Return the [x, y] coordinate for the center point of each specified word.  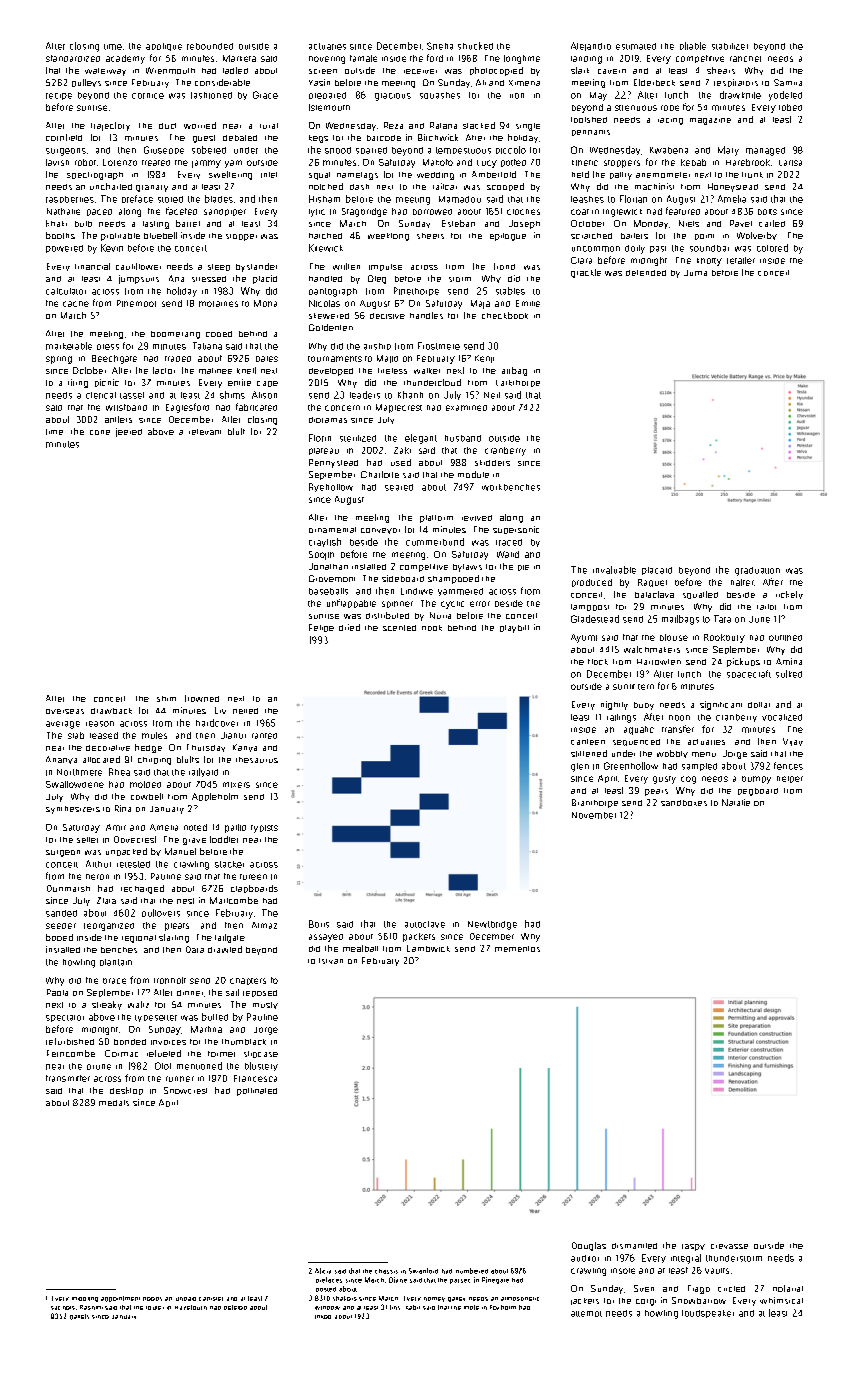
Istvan [331, 961]
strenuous [636, 108]
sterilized [358, 438]
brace [114, 981]
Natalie [736, 802]
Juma [695, 273]
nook [432, 628]
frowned [202, 698]
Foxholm [503, 1307]
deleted [235, 1307]
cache [76, 304]
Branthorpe [595, 803]
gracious [393, 97]
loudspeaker [708, 1314]
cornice [148, 96]
